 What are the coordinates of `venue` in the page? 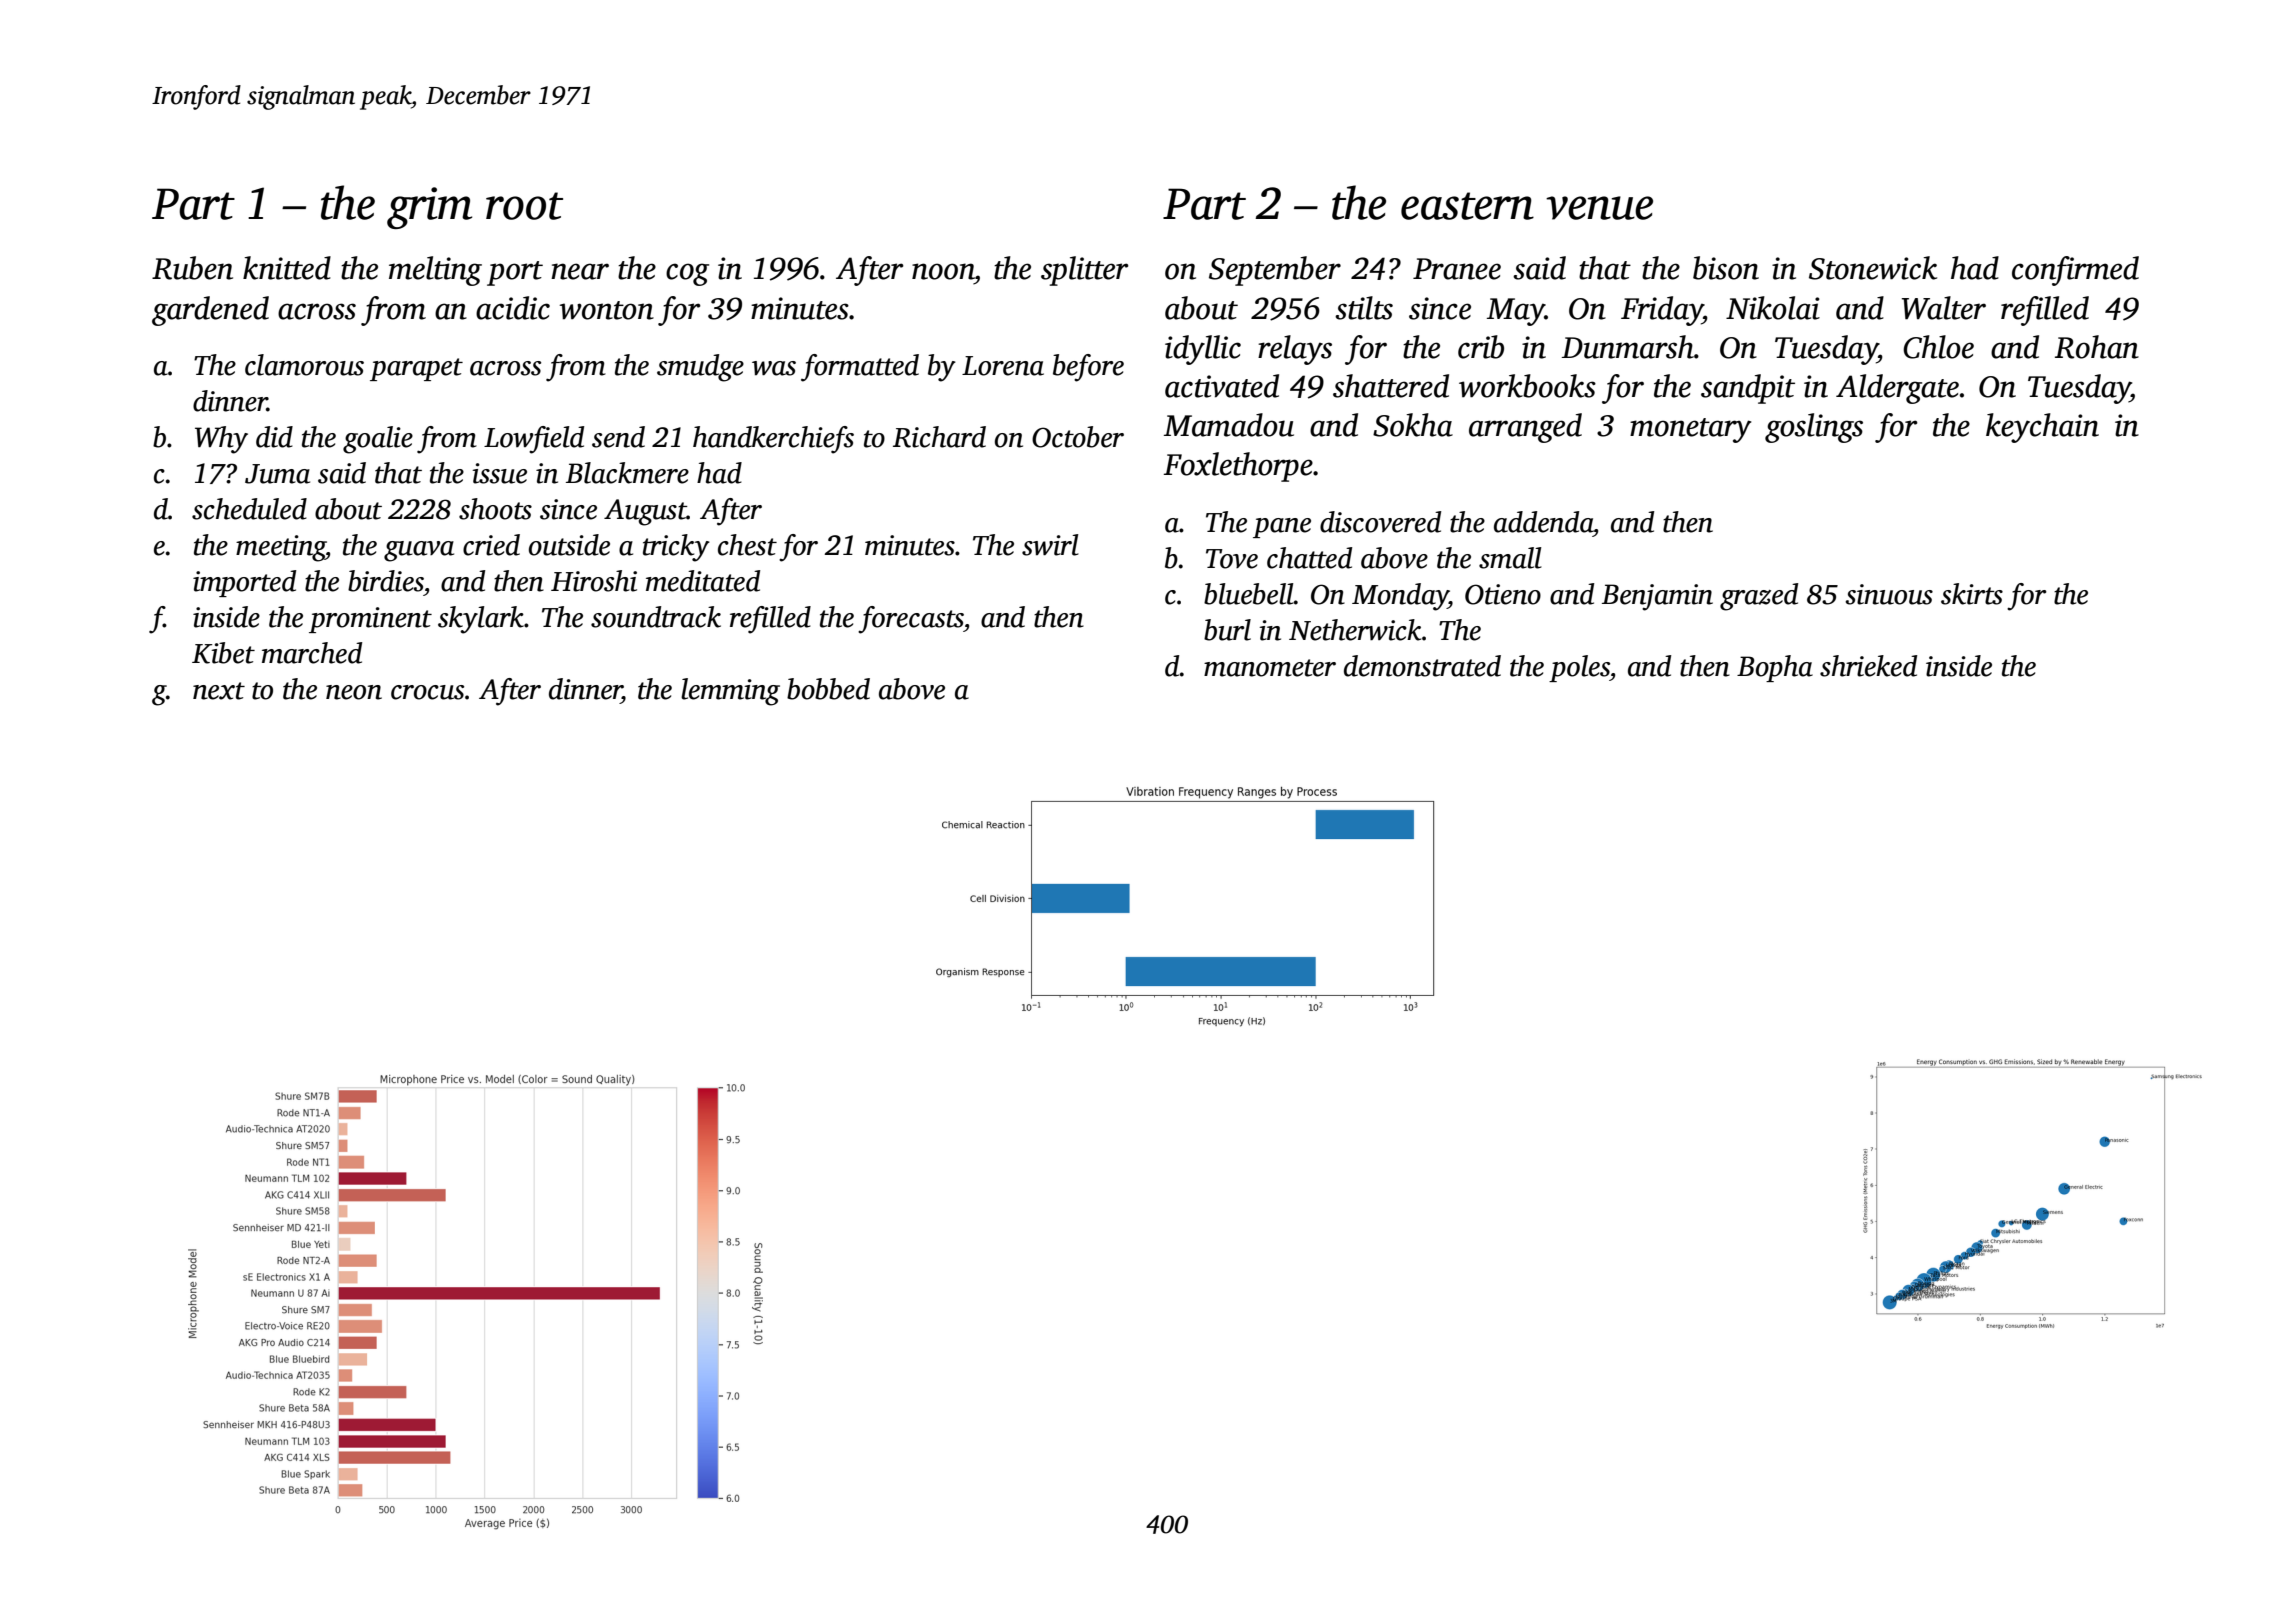 It's located at (1599, 208).
